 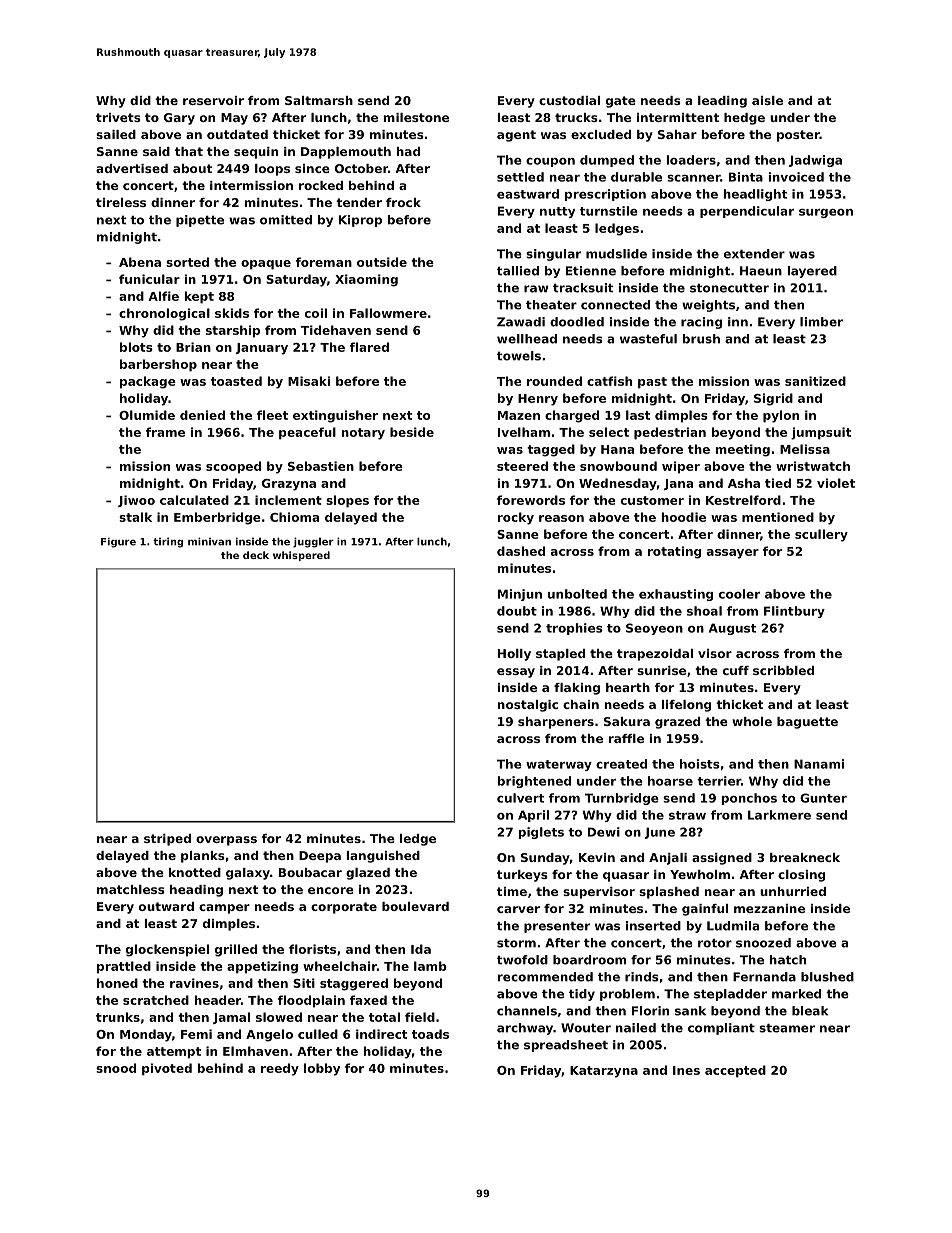 I want to click on baguette, so click(x=807, y=723).
